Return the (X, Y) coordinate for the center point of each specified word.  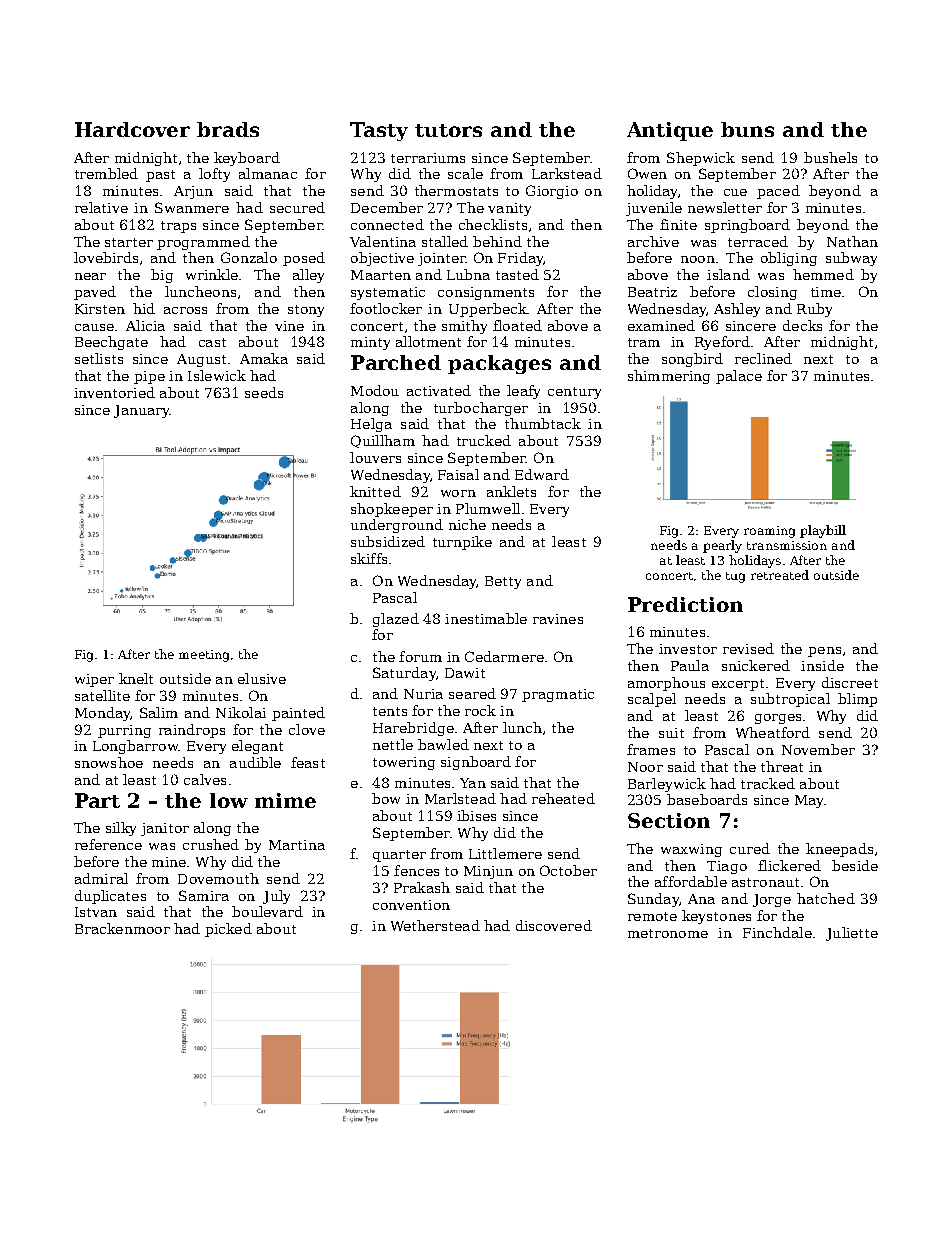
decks (802, 325)
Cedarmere (504, 656)
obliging (789, 259)
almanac (268, 173)
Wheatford (773, 732)
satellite (102, 695)
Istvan (96, 912)
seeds (264, 392)
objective (382, 259)
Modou (375, 390)
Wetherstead (435, 925)
